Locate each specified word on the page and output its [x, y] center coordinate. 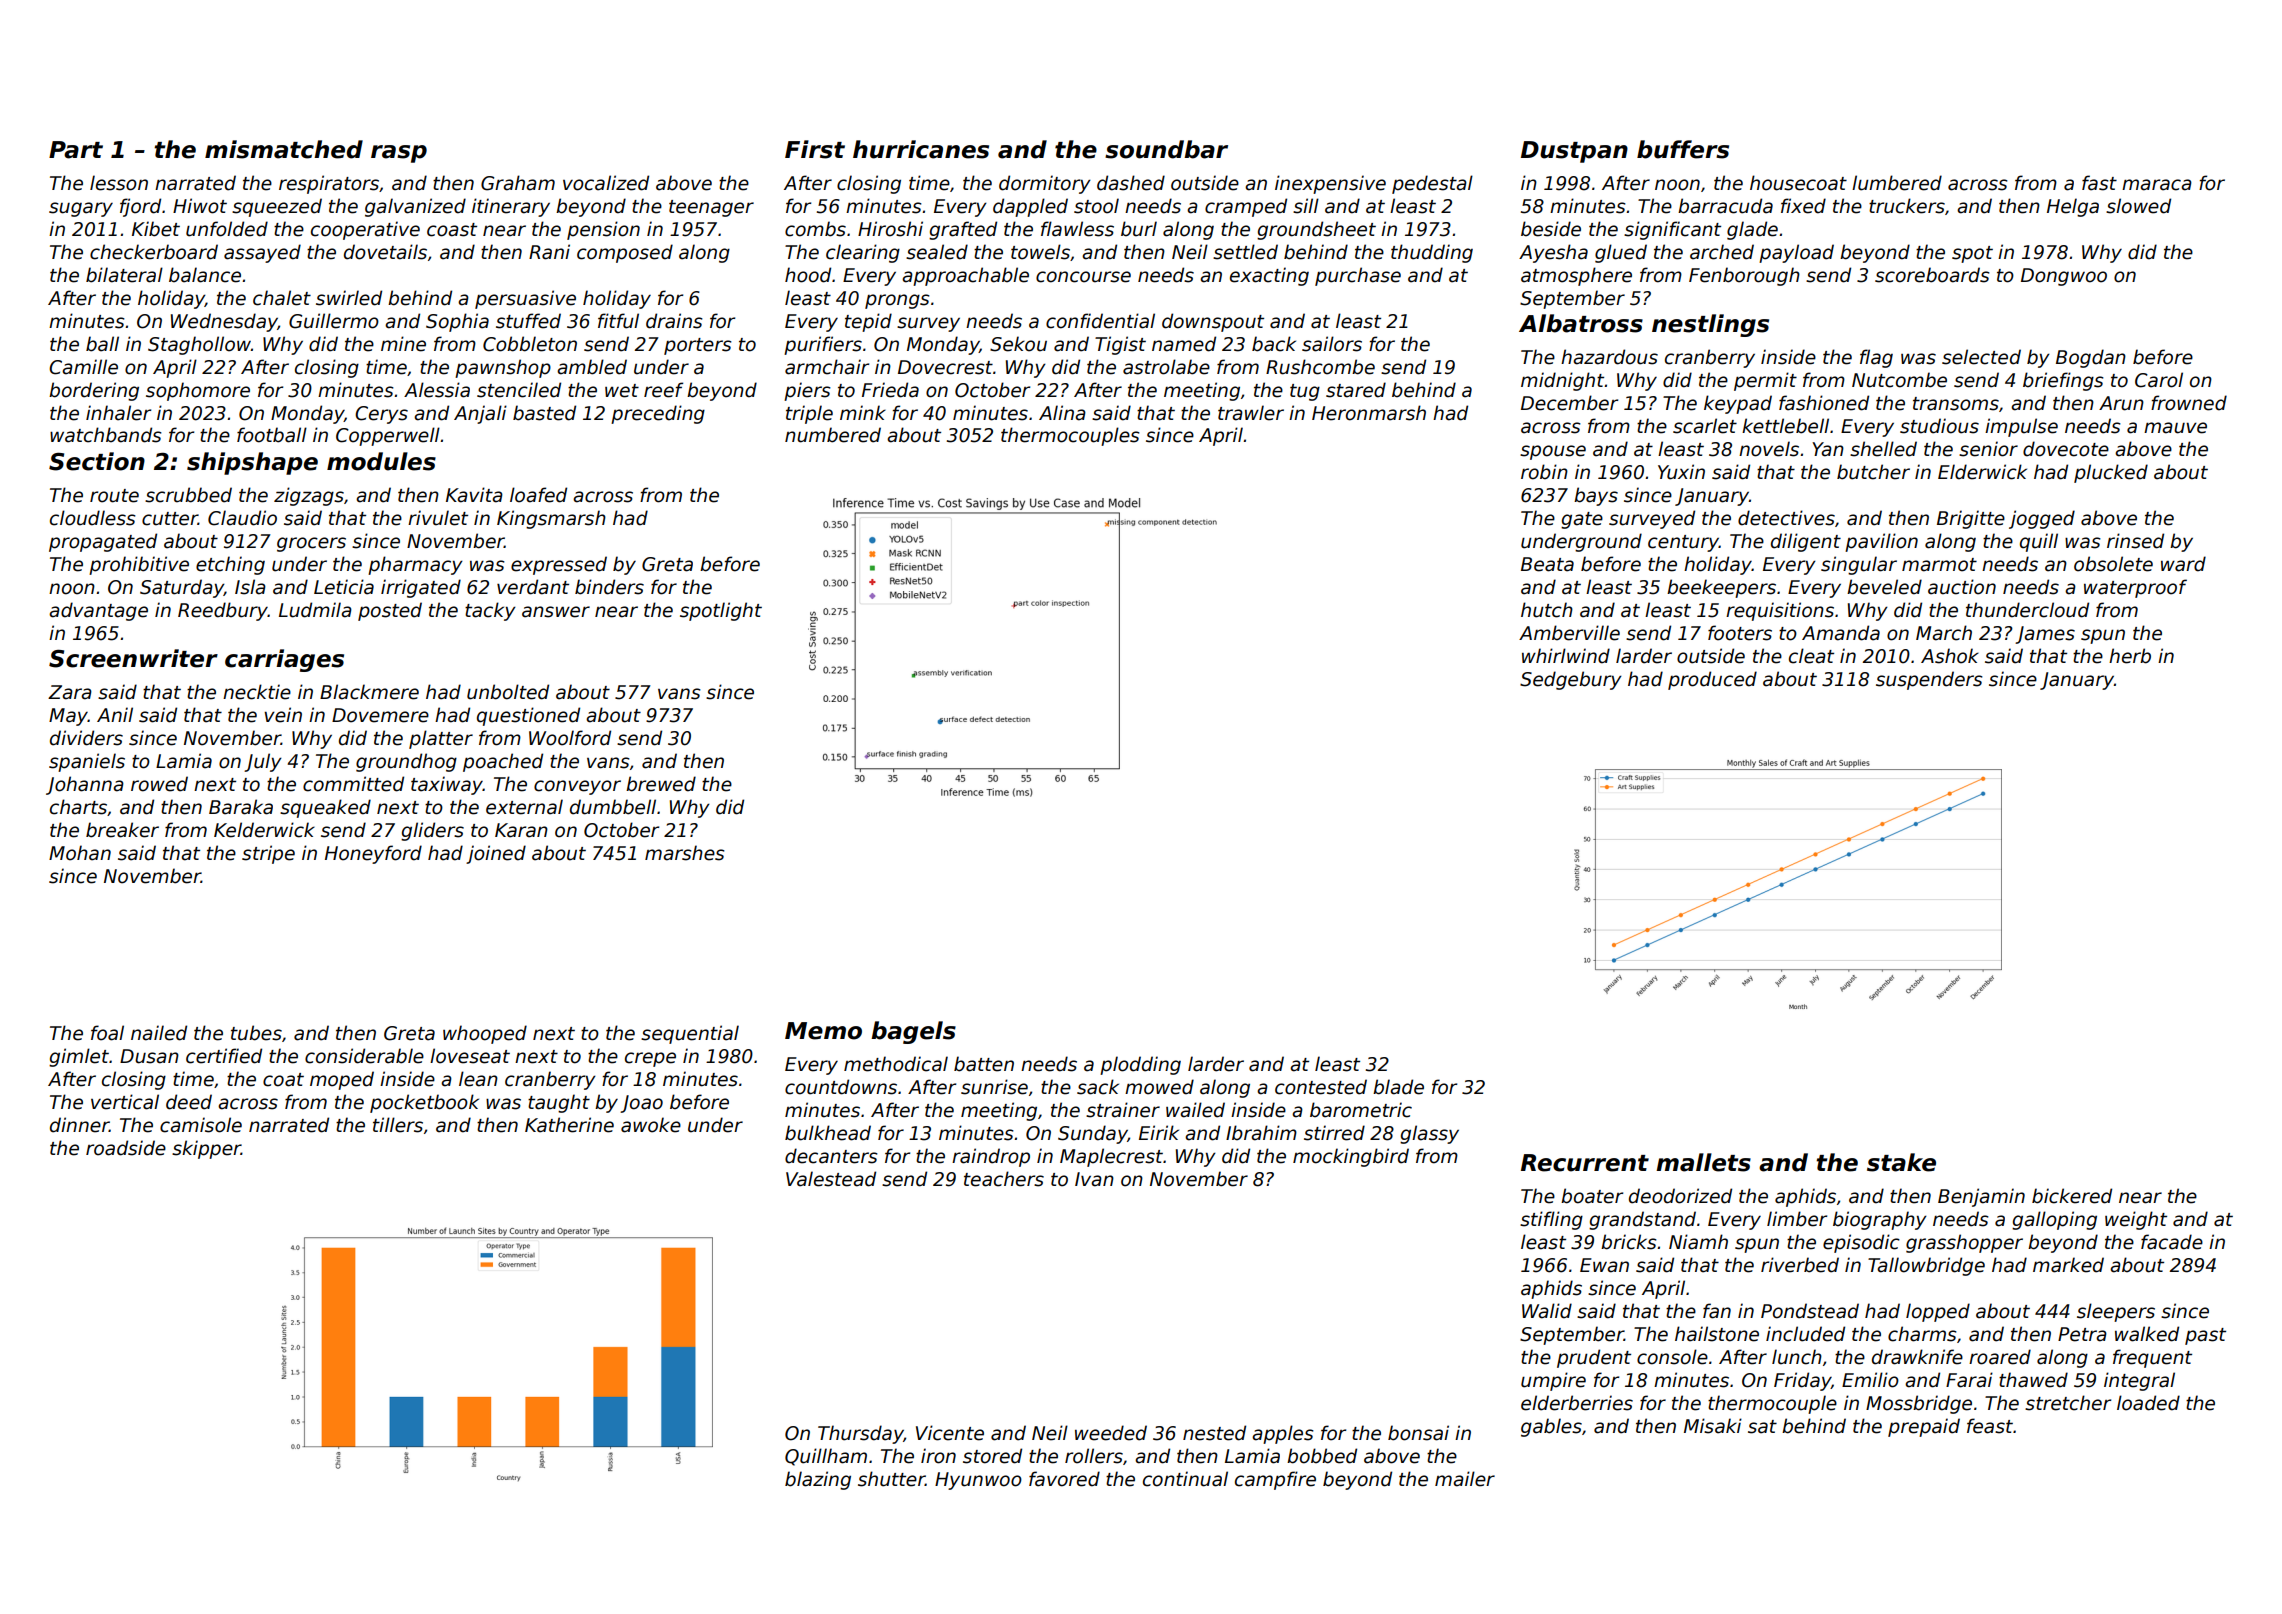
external [524, 807]
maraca [2157, 185]
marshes [685, 853]
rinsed [2135, 541]
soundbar [1166, 149]
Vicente [950, 1433]
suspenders [1929, 680]
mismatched [284, 149]
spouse [1553, 452]
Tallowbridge [1926, 1266]
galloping [2054, 1220]
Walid [1547, 1311]
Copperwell [388, 436]
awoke [651, 1125]
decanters [831, 1156]
